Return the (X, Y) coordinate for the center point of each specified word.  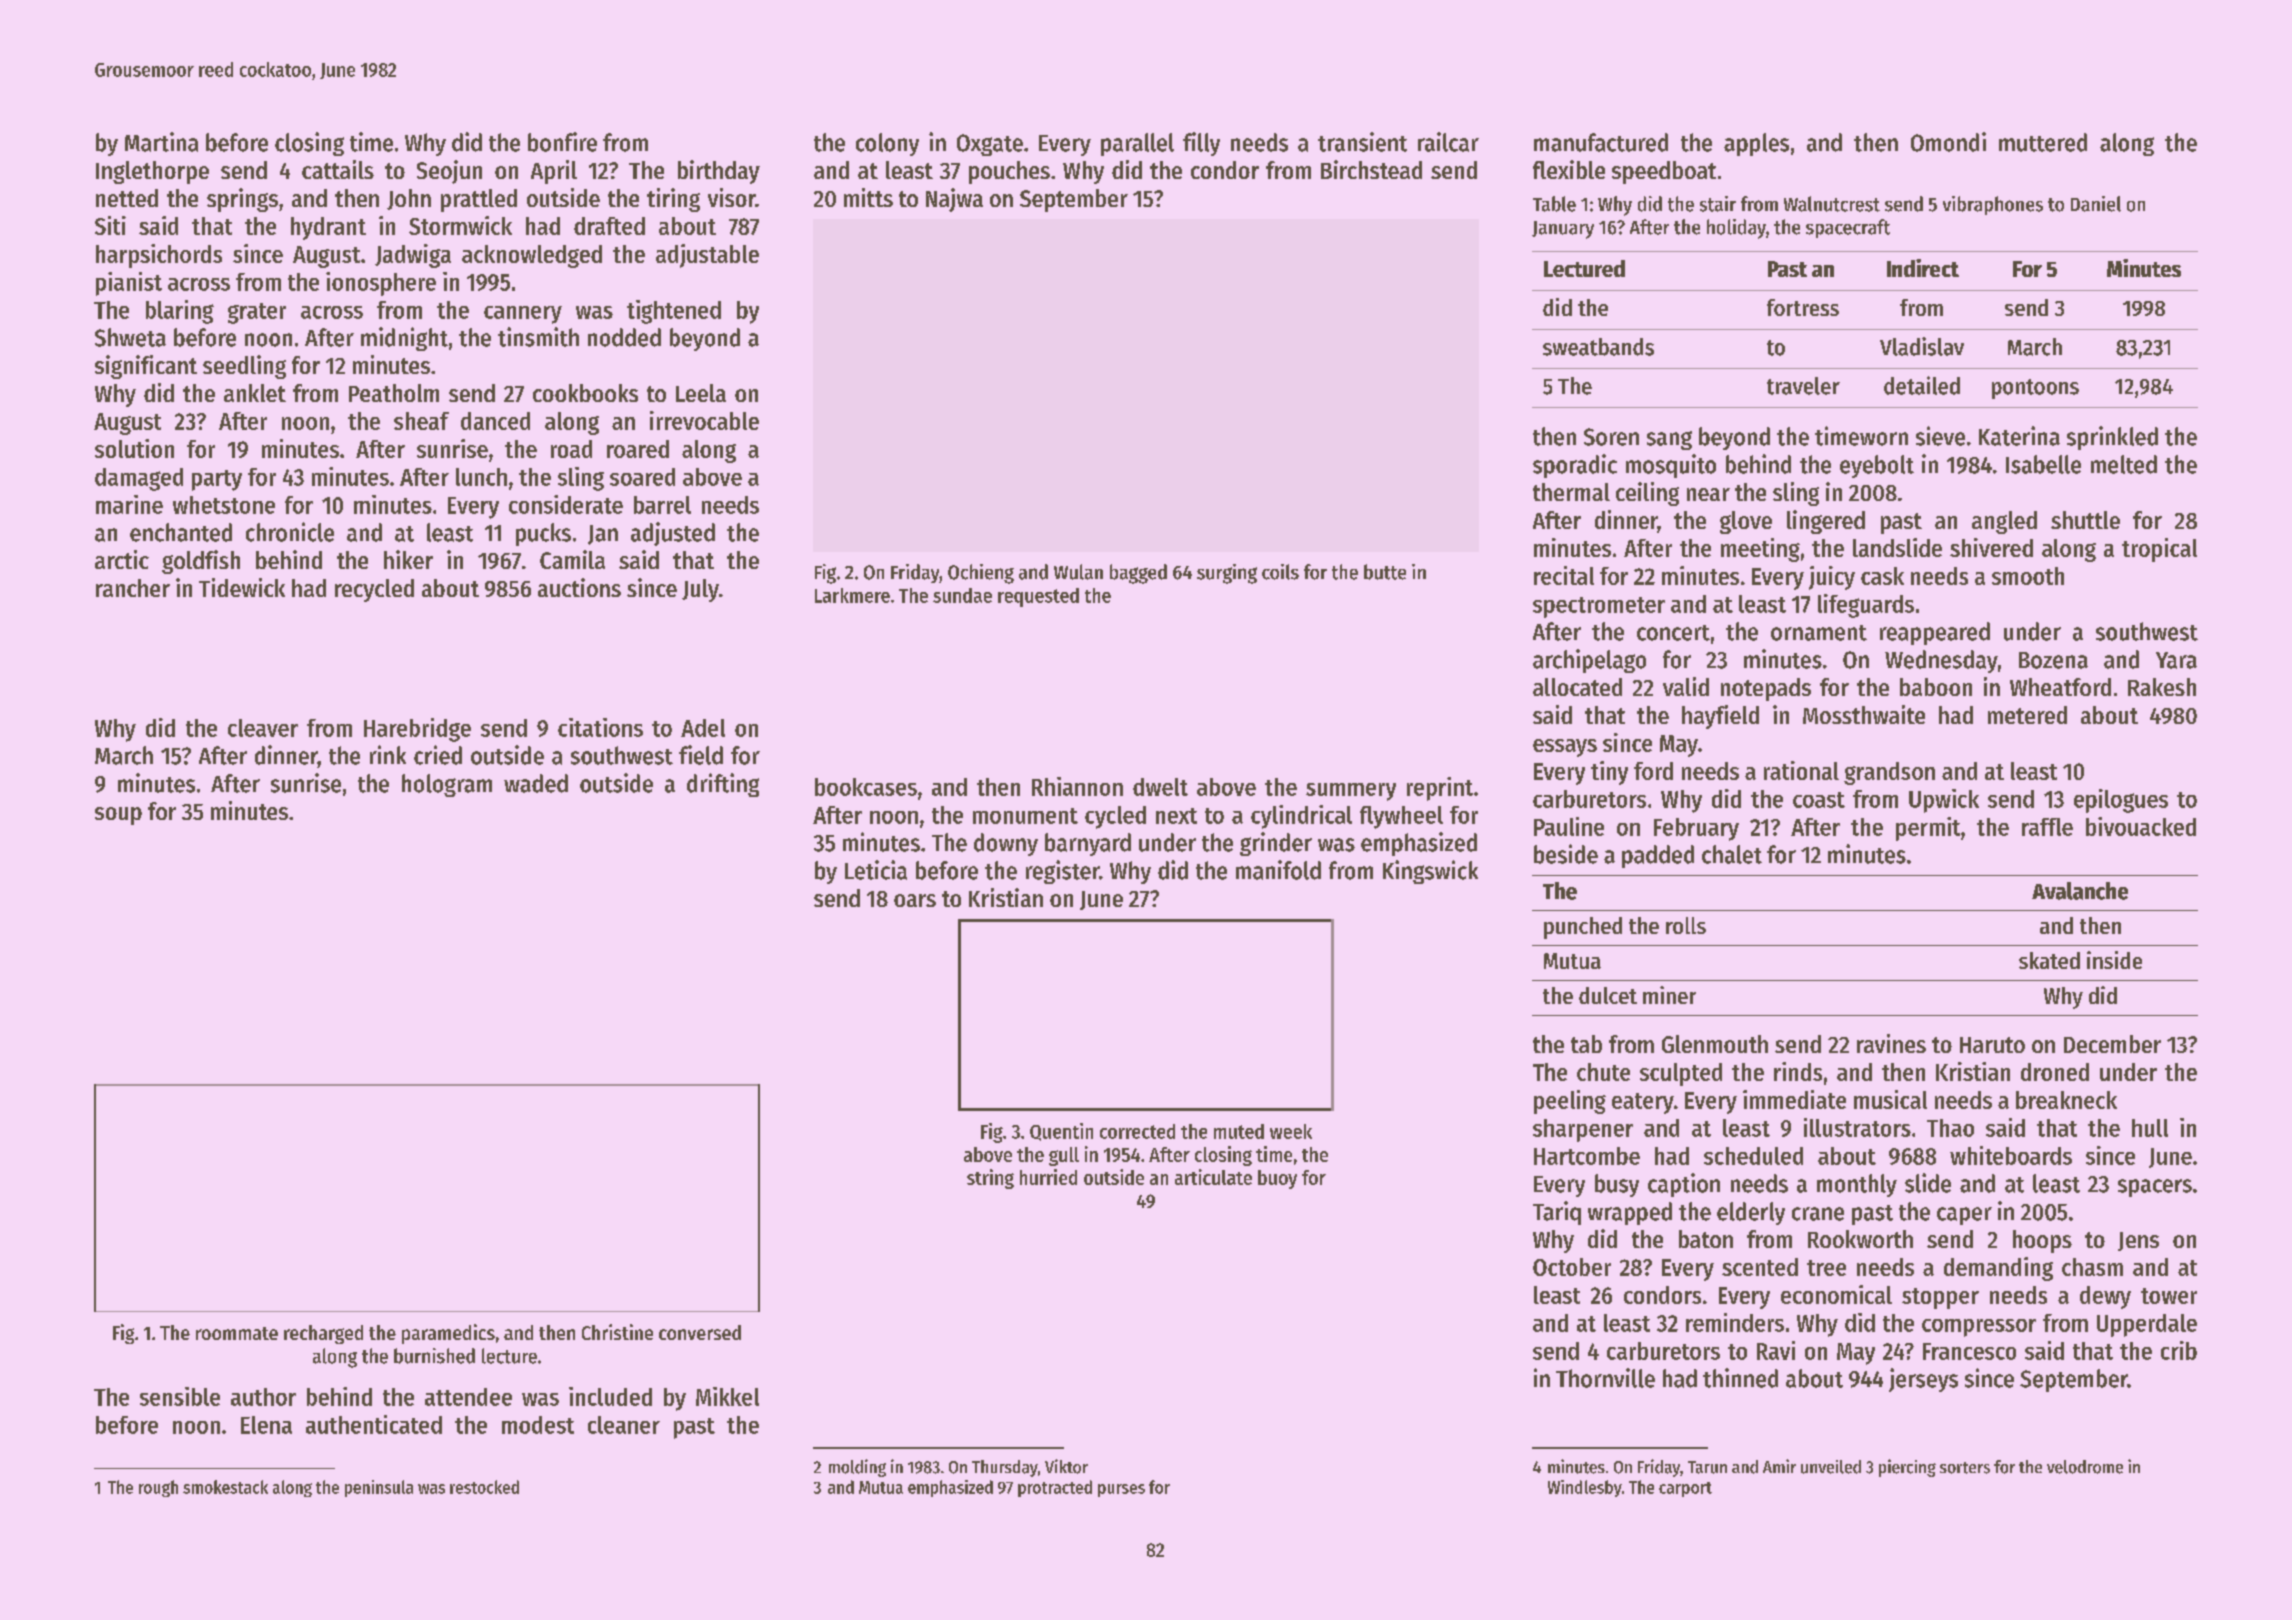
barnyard (1088, 844)
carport (1685, 1489)
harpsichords (159, 256)
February (1696, 829)
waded (536, 783)
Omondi (1948, 142)
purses (1121, 1490)
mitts (868, 197)
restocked (484, 1487)
